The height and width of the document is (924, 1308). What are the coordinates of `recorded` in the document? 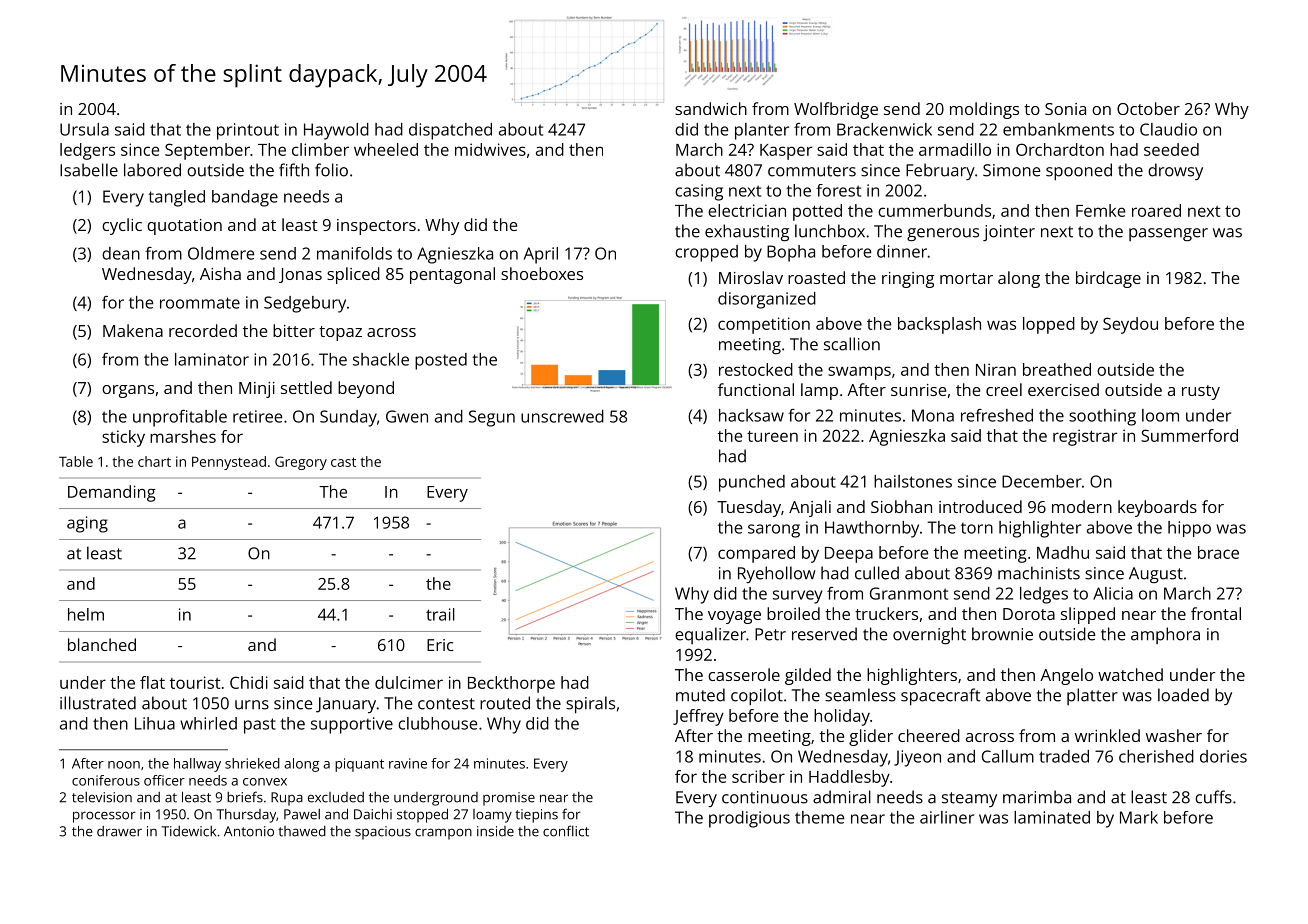 It's located at (203, 330).
